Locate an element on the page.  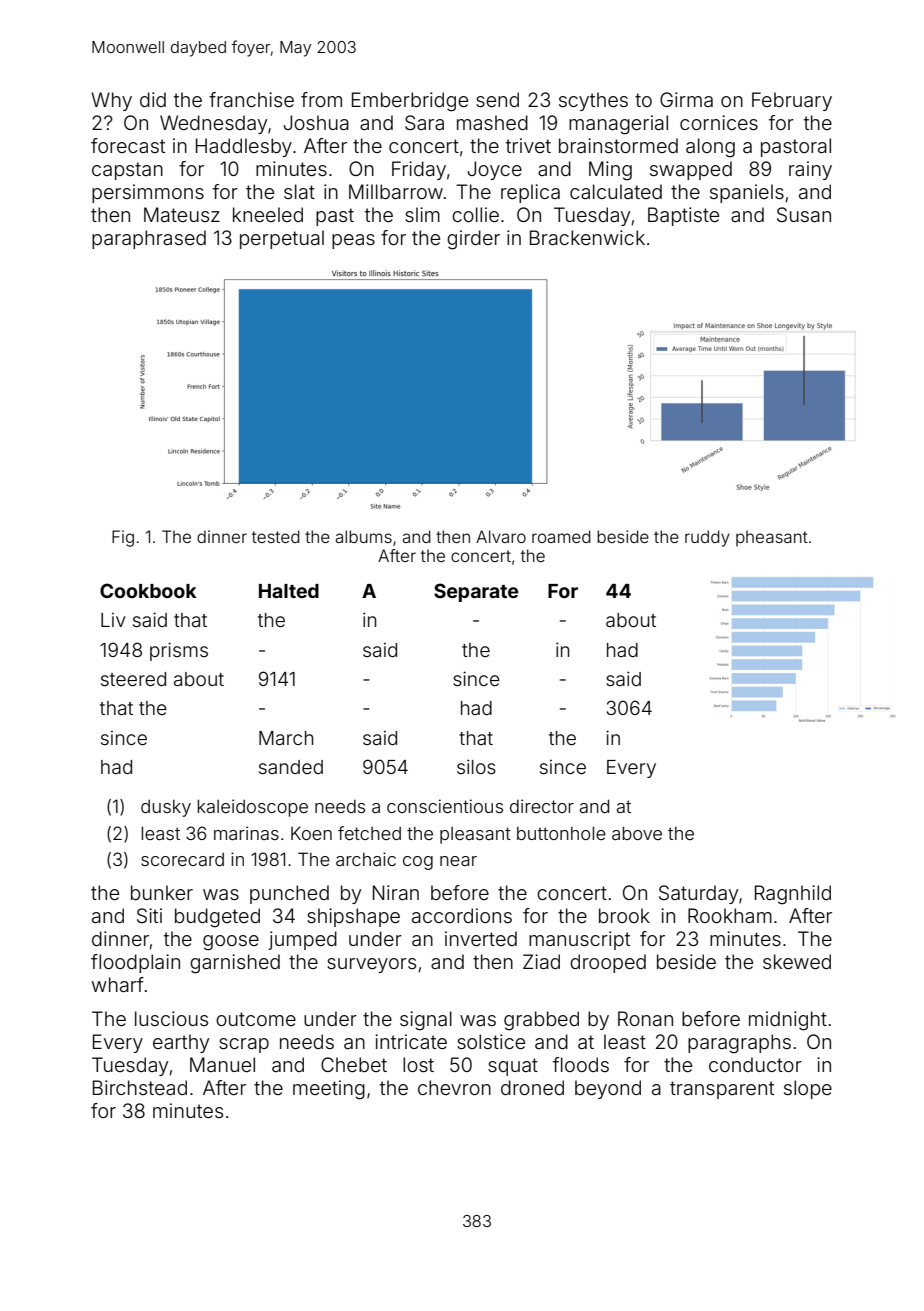
Separate is located at coordinates (476, 592).
